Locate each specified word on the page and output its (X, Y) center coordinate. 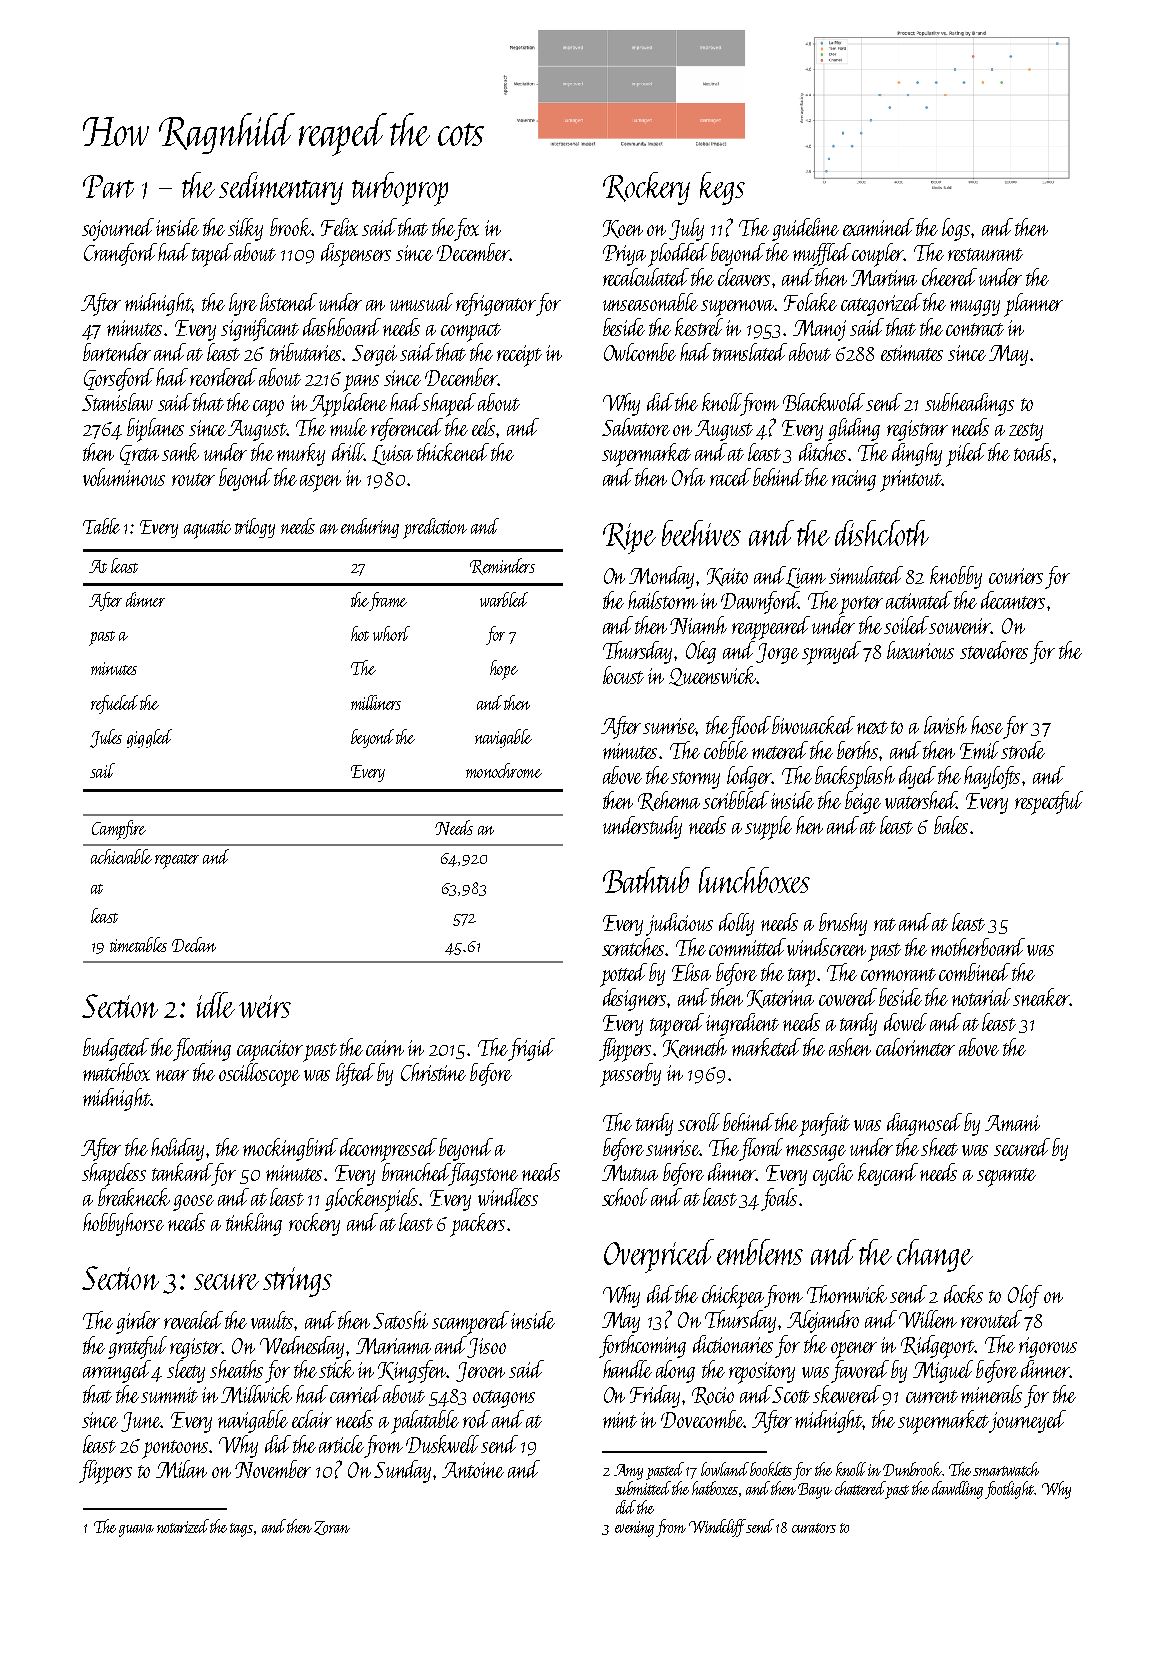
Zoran (332, 1528)
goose (193, 1203)
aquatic (207, 529)
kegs (722, 188)
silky (245, 229)
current (932, 1396)
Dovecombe (702, 1419)
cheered (949, 277)
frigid (531, 1049)
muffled (822, 254)
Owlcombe (640, 352)
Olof (1025, 1296)
